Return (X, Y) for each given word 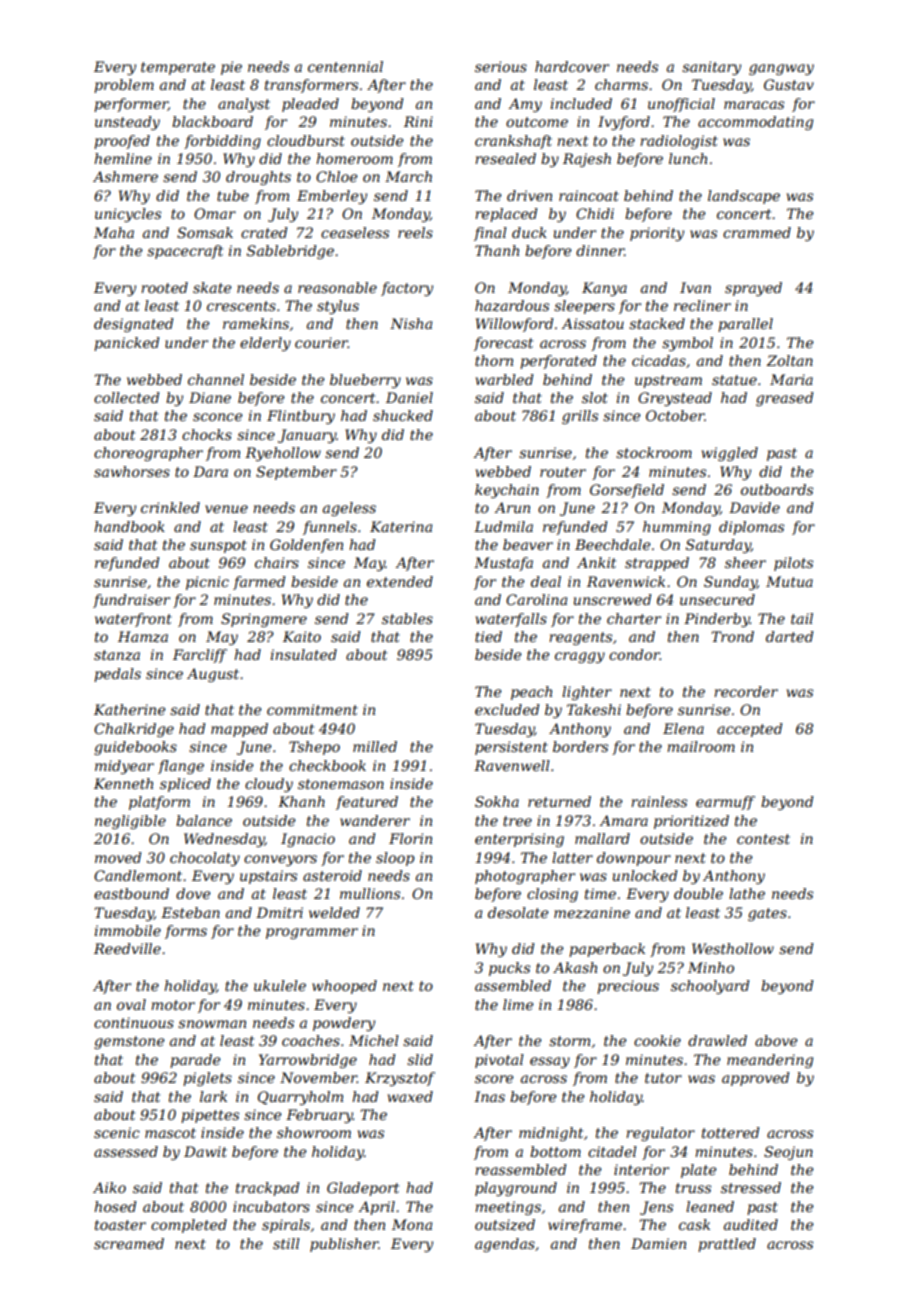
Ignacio (308, 840)
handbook (129, 526)
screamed (129, 1243)
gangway (781, 69)
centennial (345, 66)
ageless (349, 509)
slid (420, 1059)
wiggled (730, 454)
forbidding (222, 142)
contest (763, 839)
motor (173, 1005)
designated (133, 325)
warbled (504, 379)
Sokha (497, 801)
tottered (730, 1132)
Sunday (730, 583)
